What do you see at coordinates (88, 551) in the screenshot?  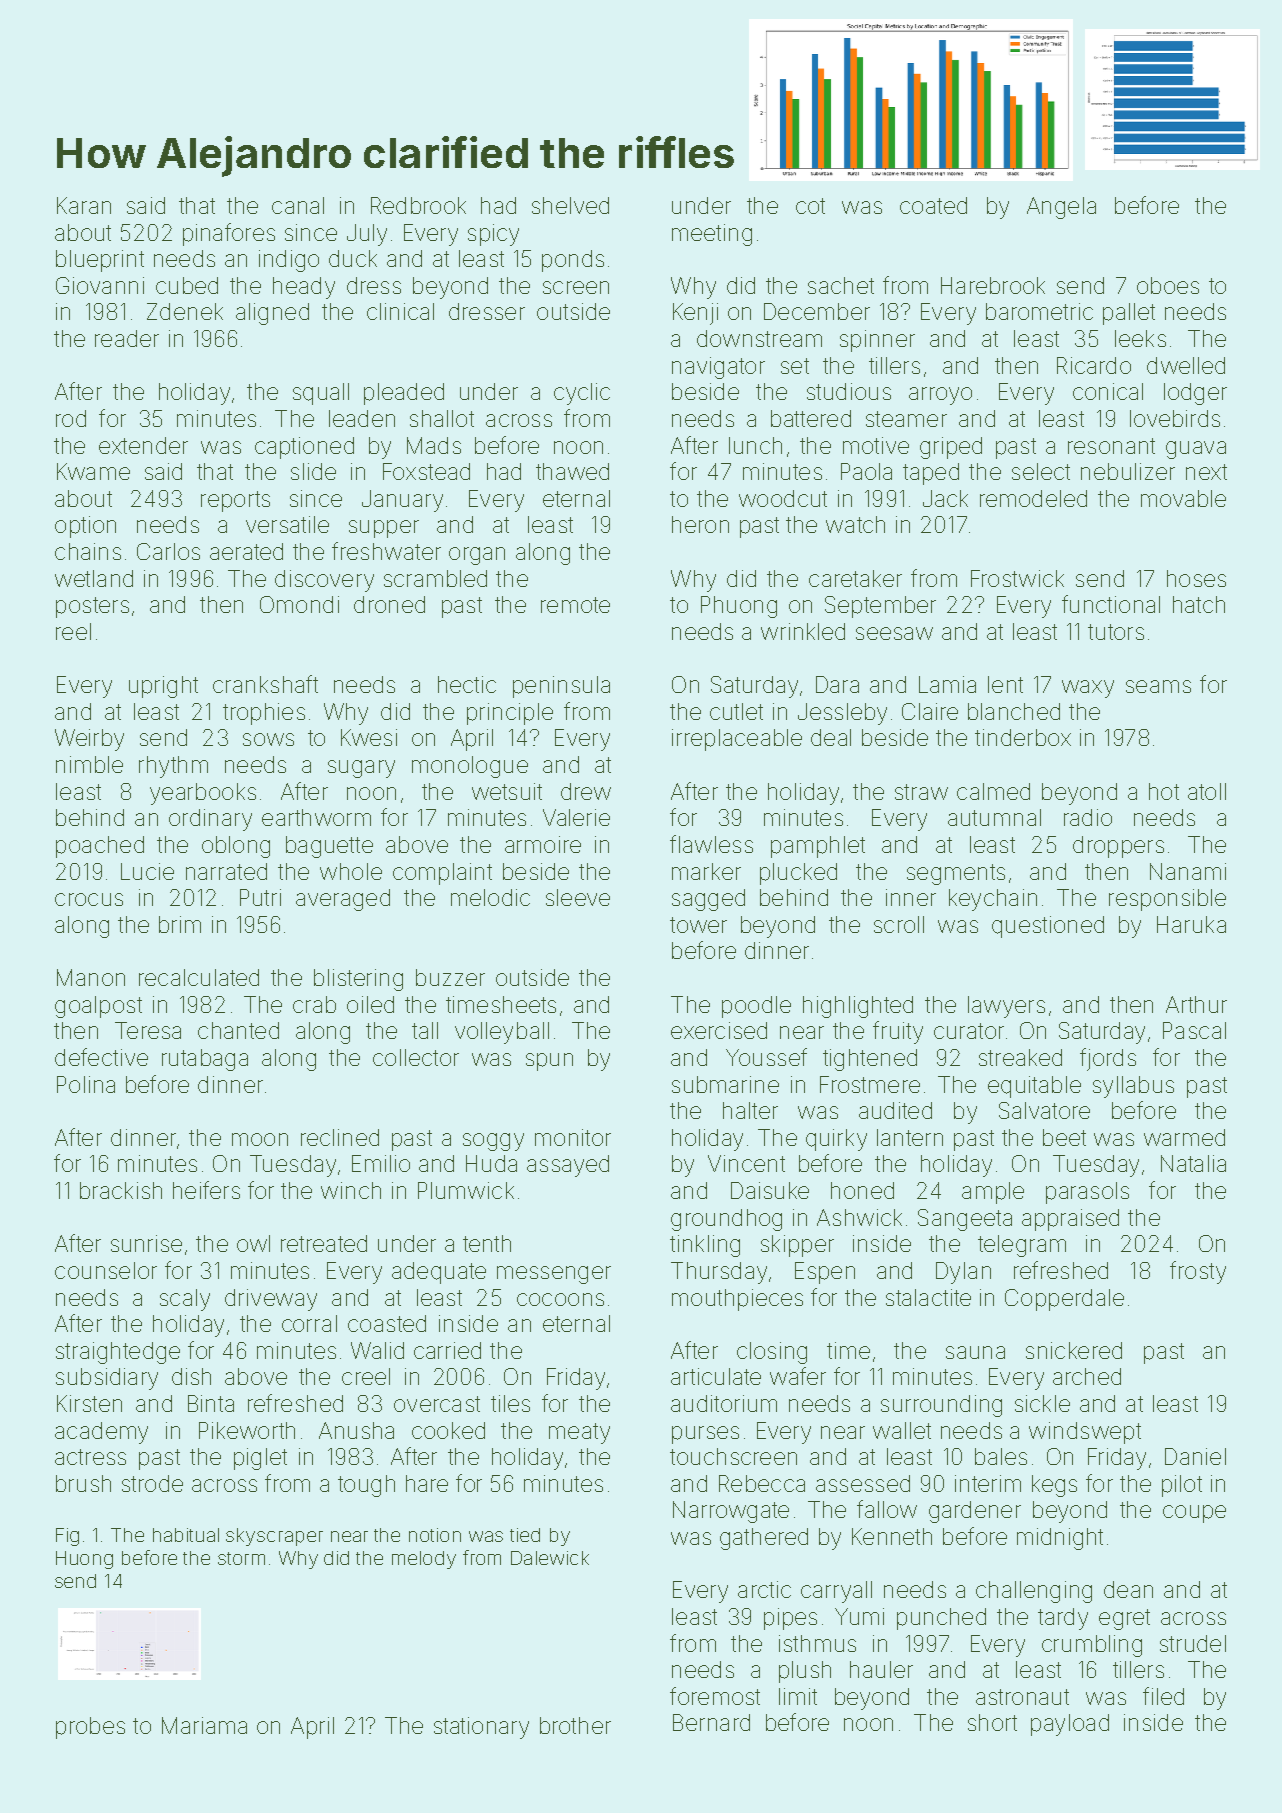 I see `chains` at bounding box center [88, 551].
